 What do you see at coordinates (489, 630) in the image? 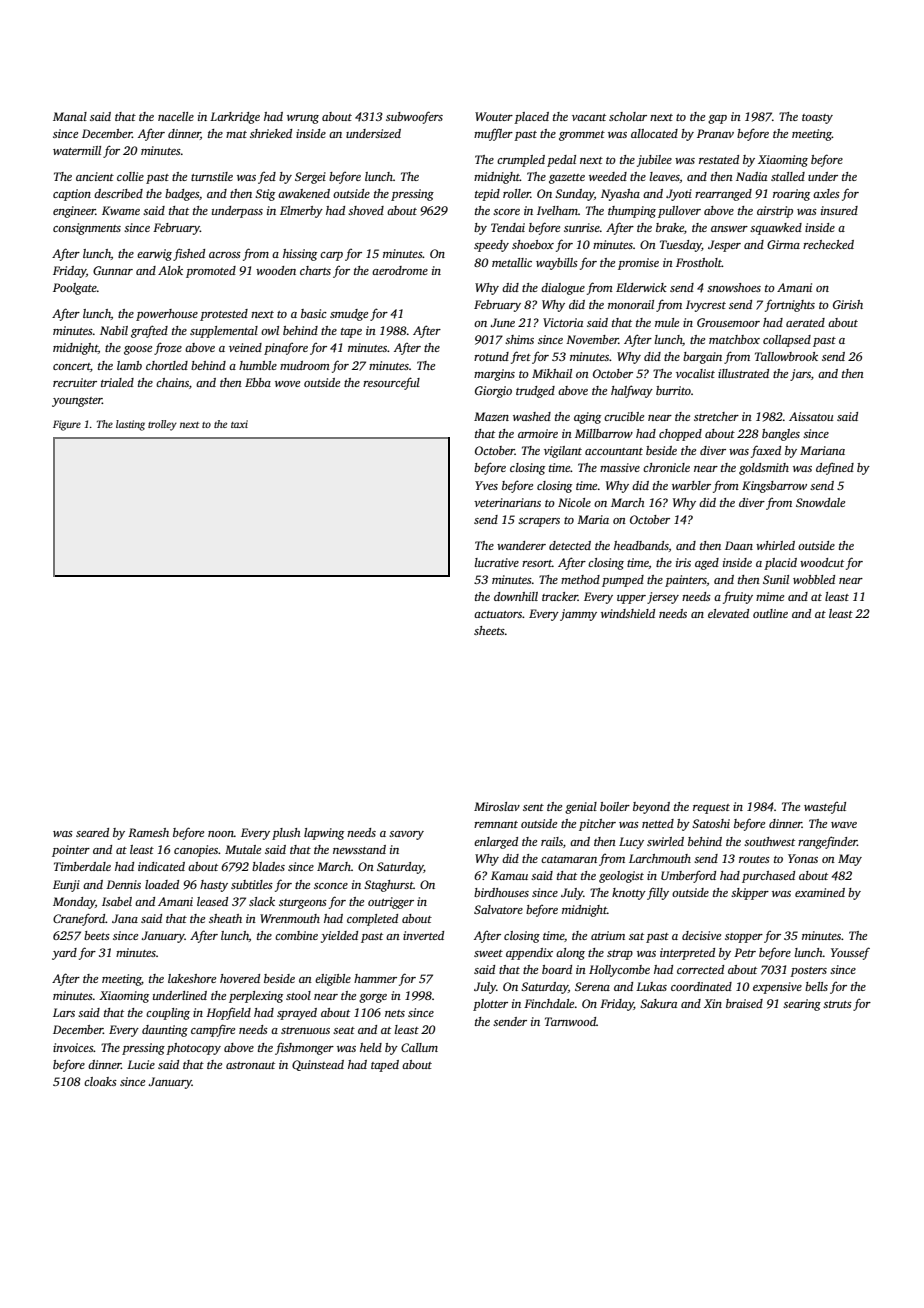
I see `sheets` at bounding box center [489, 630].
